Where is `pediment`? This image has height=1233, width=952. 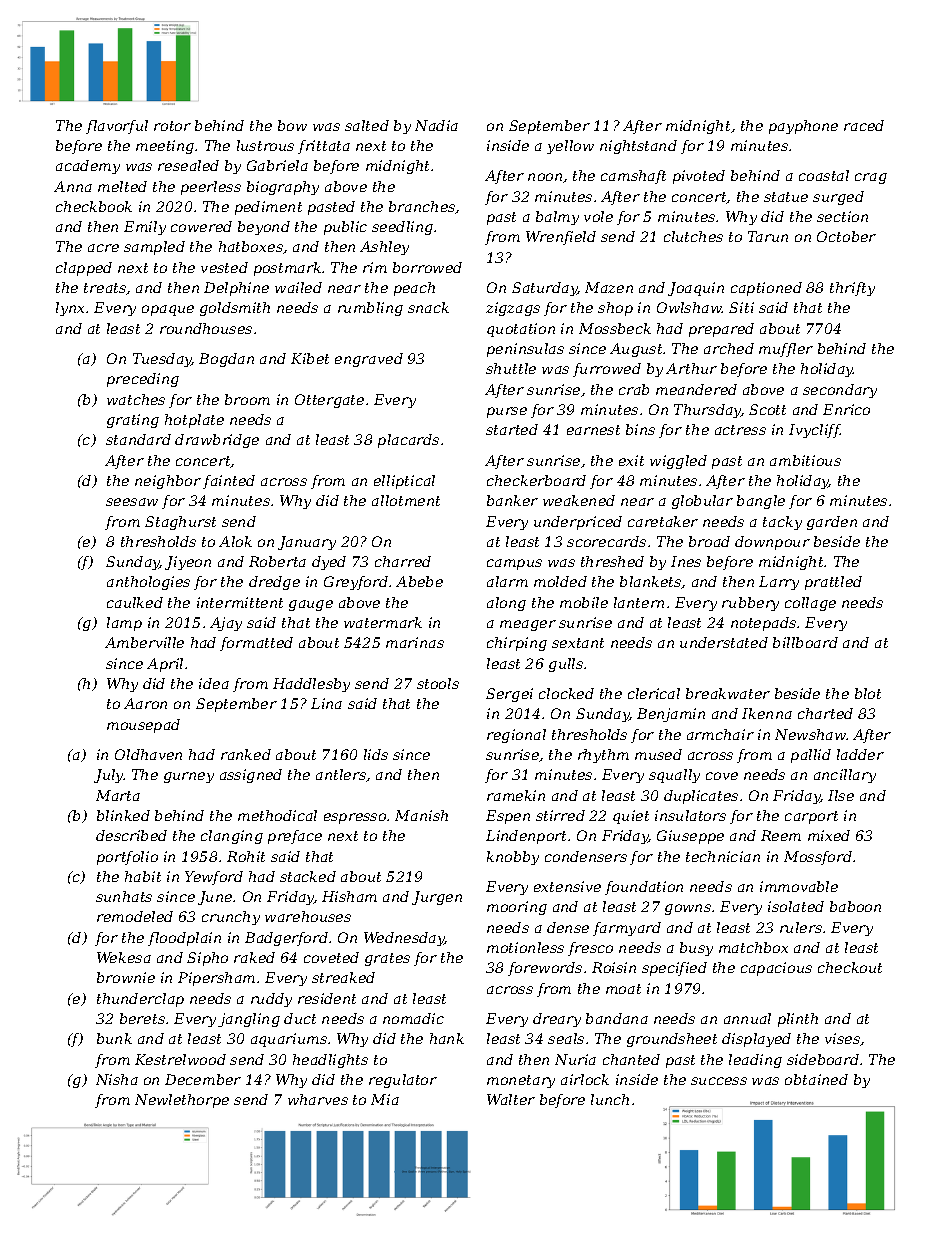 pediment is located at coordinates (268, 208).
